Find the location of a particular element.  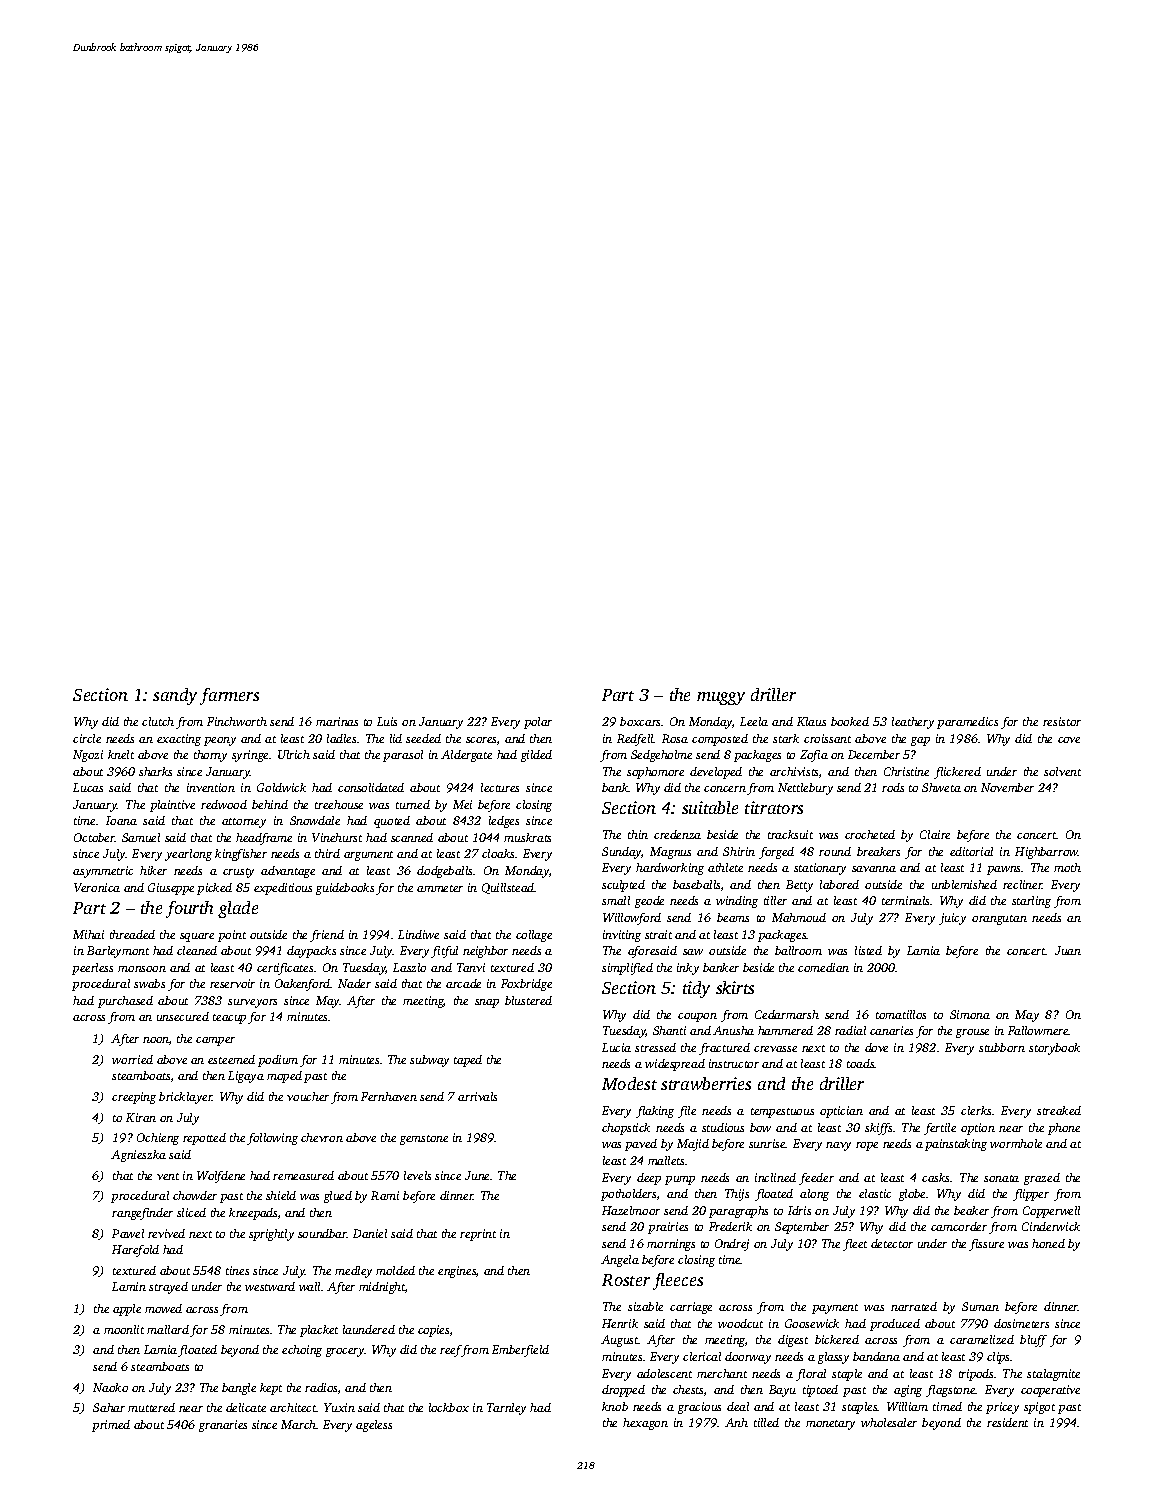

dove is located at coordinates (876, 1047).
